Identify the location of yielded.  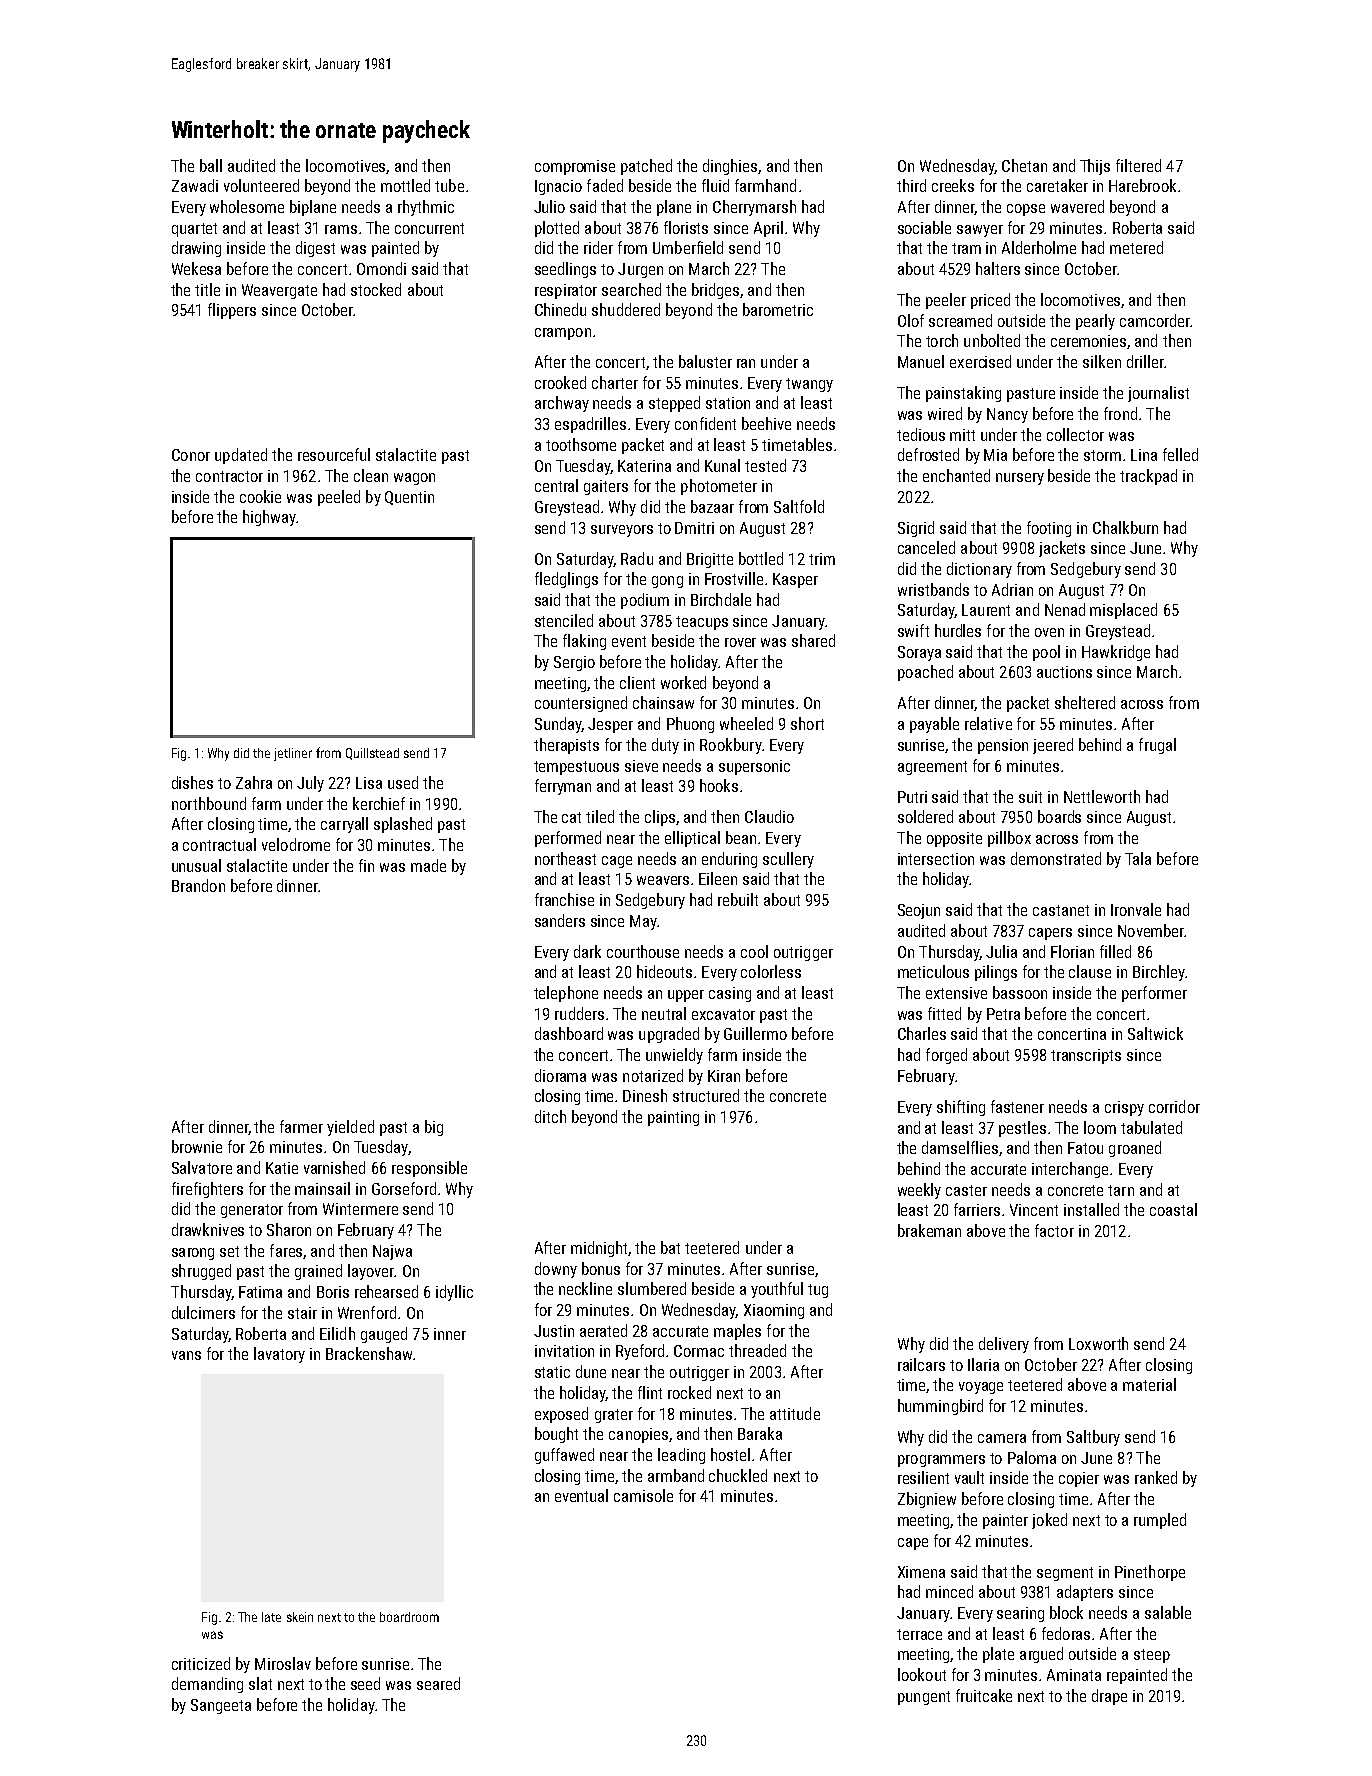
(350, 1128).
